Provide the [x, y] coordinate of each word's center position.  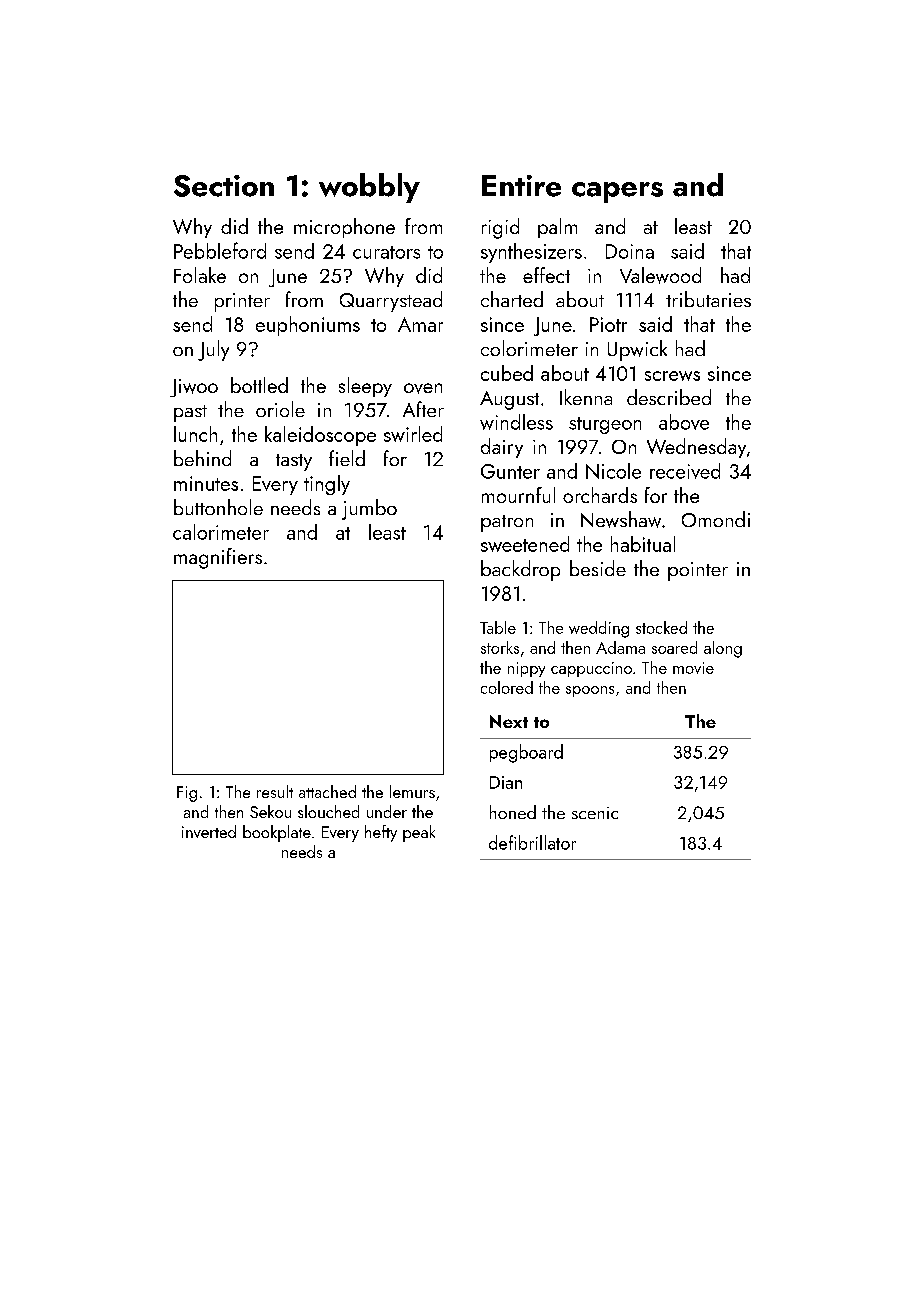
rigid [500, 228]
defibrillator [532, 842]
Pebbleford [220, 250]
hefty [381, 833]
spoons [590, 691]
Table [498, 627]
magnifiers [218, 558]
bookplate [277, 833]
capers [617, 192]
